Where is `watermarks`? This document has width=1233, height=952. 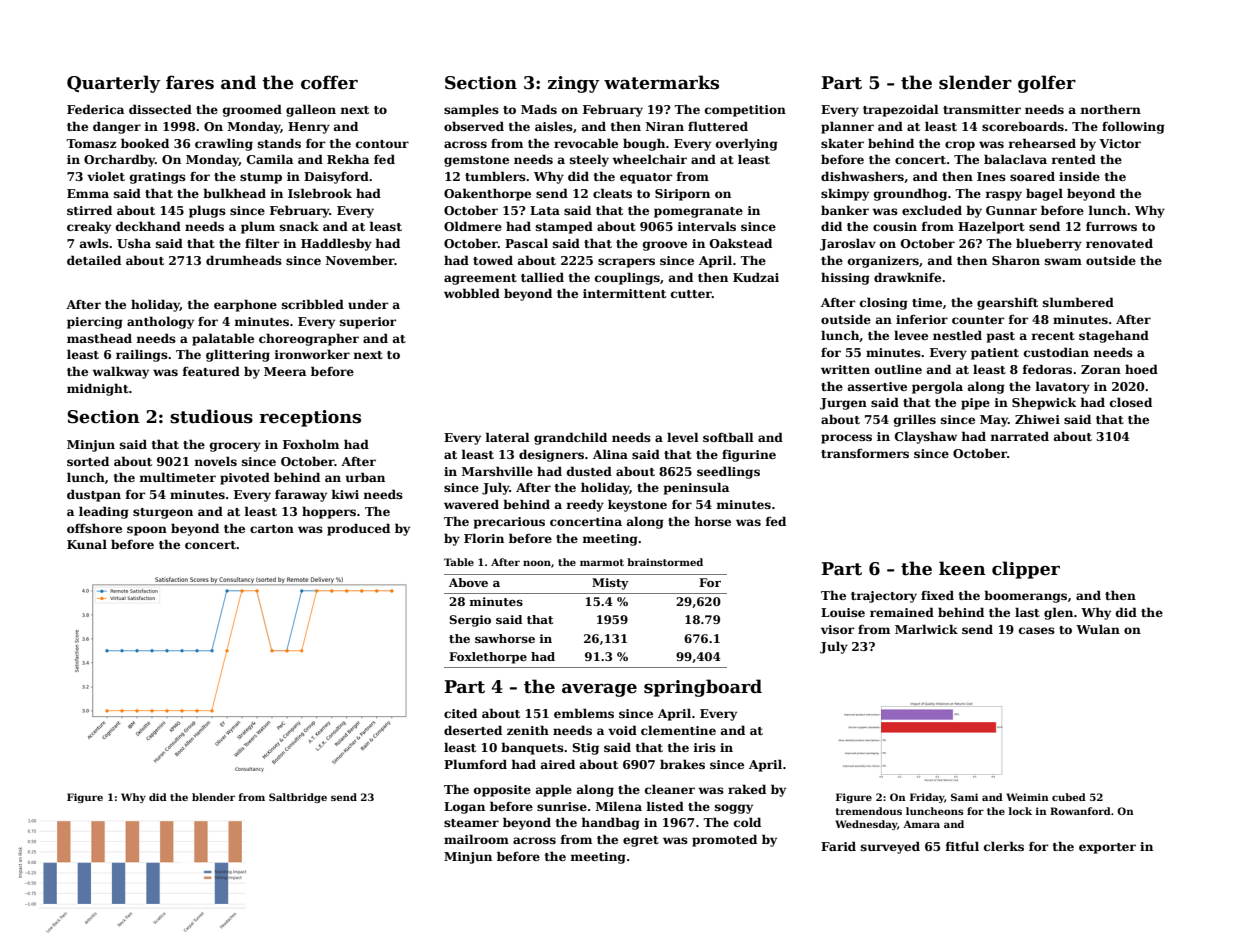
watermarks is located at coordinates (661, 82).
